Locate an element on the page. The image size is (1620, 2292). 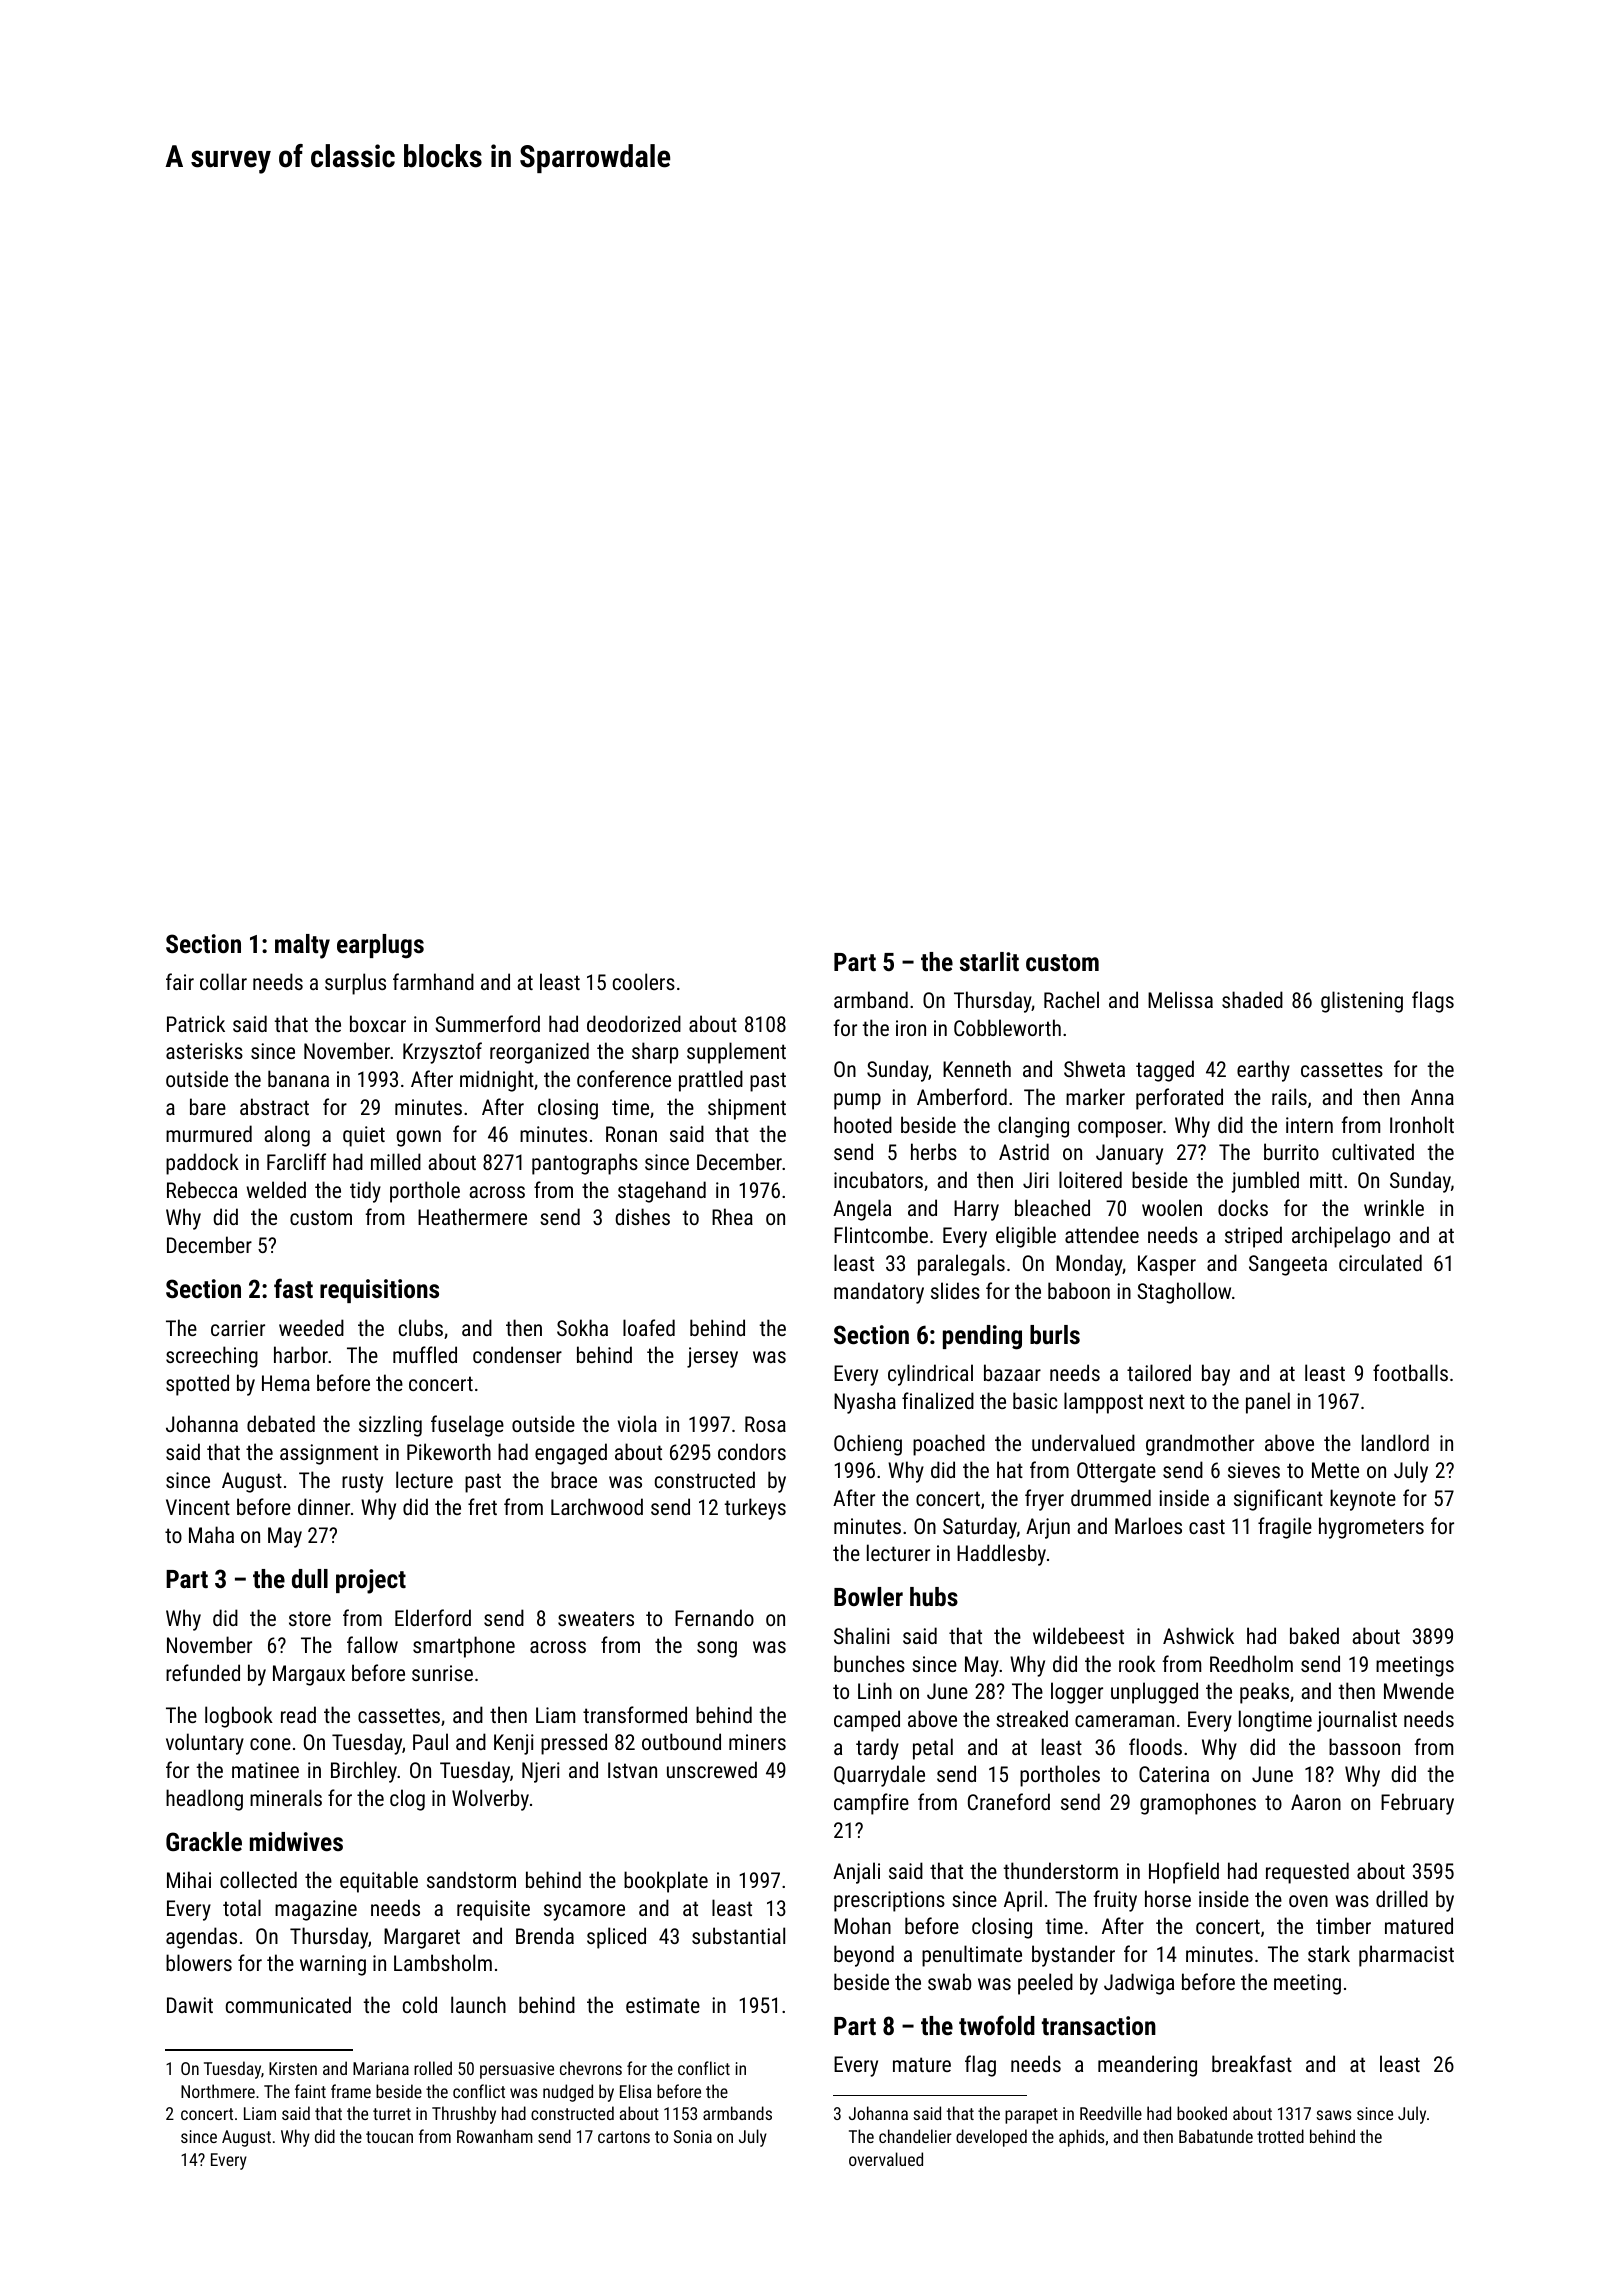
Reedville is located at coordinates (1111, 2113).
